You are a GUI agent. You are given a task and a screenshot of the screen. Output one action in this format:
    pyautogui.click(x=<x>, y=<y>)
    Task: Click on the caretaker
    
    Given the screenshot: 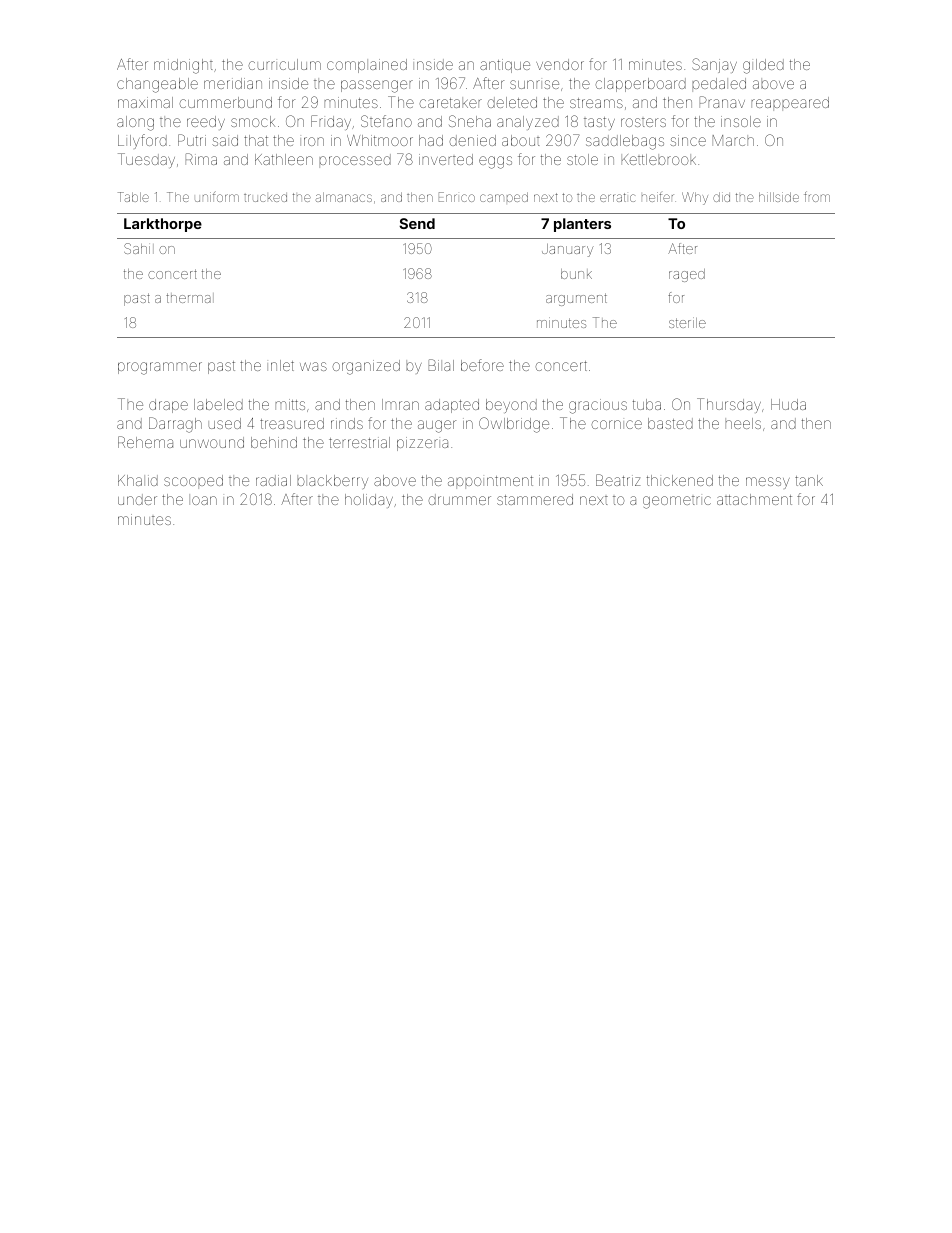 What is the action you would take?
    pyautogui.click(x=450, y=102)
